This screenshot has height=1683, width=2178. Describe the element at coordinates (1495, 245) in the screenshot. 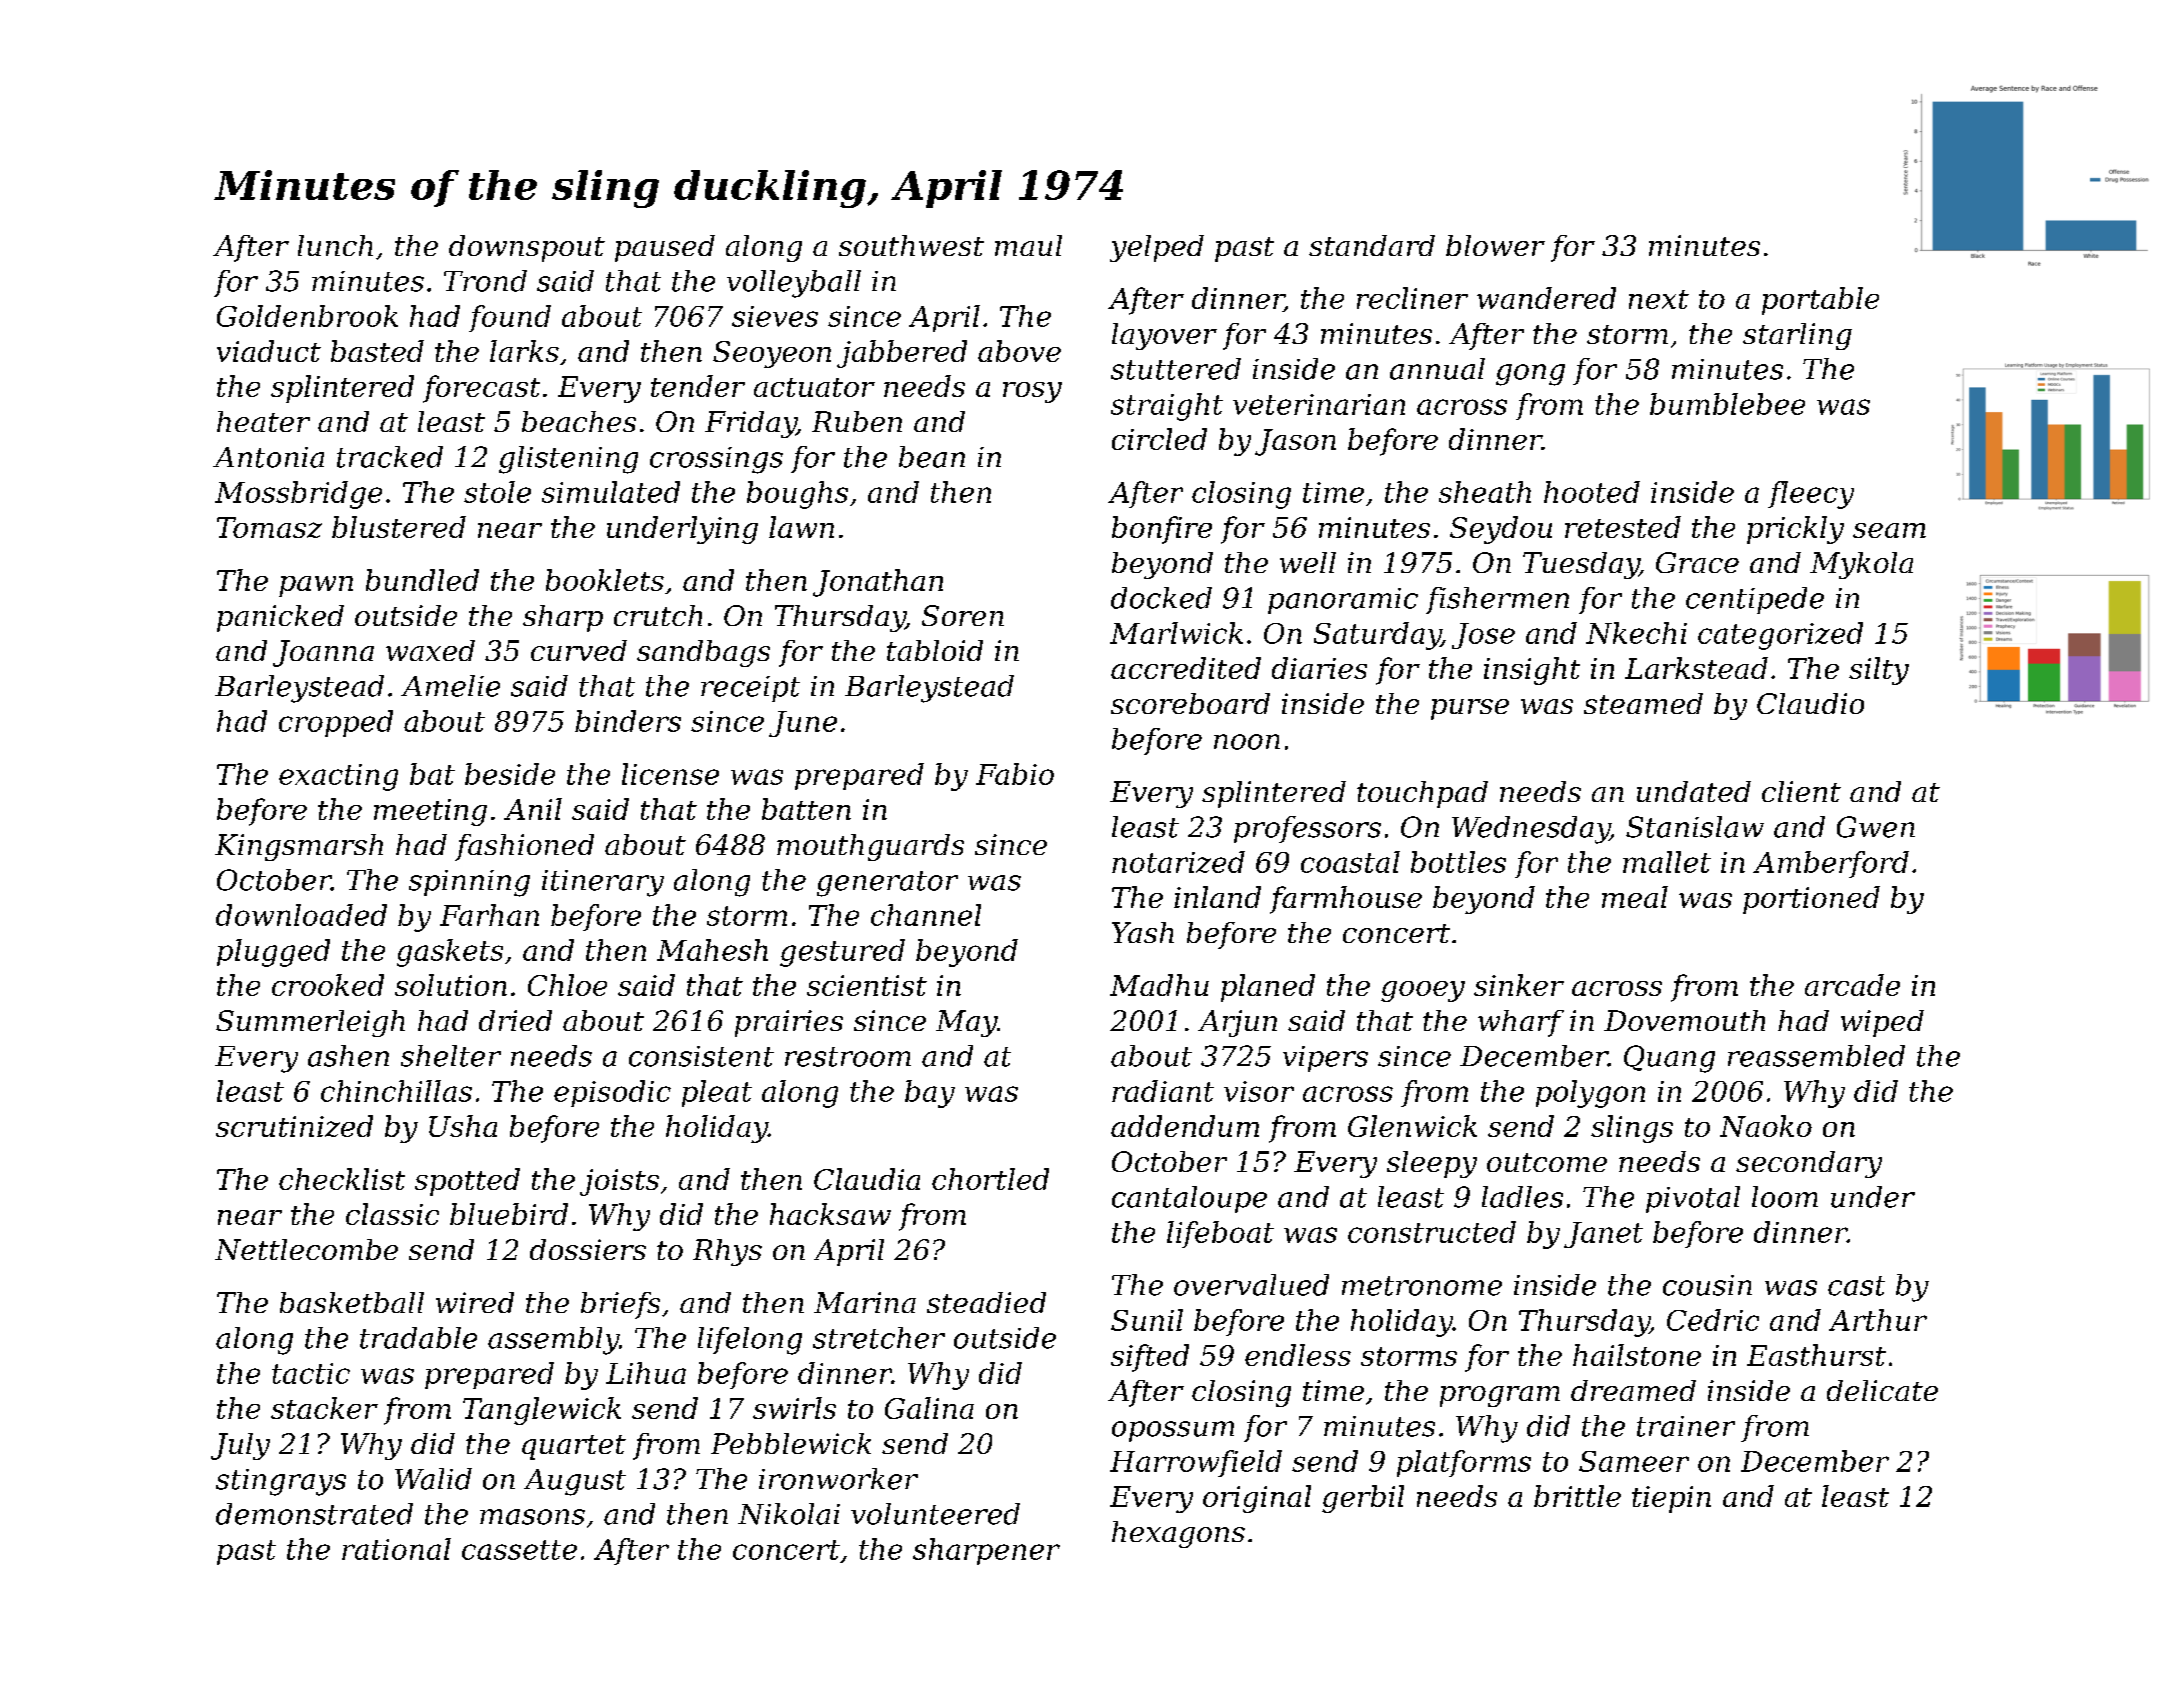

I see `blower` at that location.
